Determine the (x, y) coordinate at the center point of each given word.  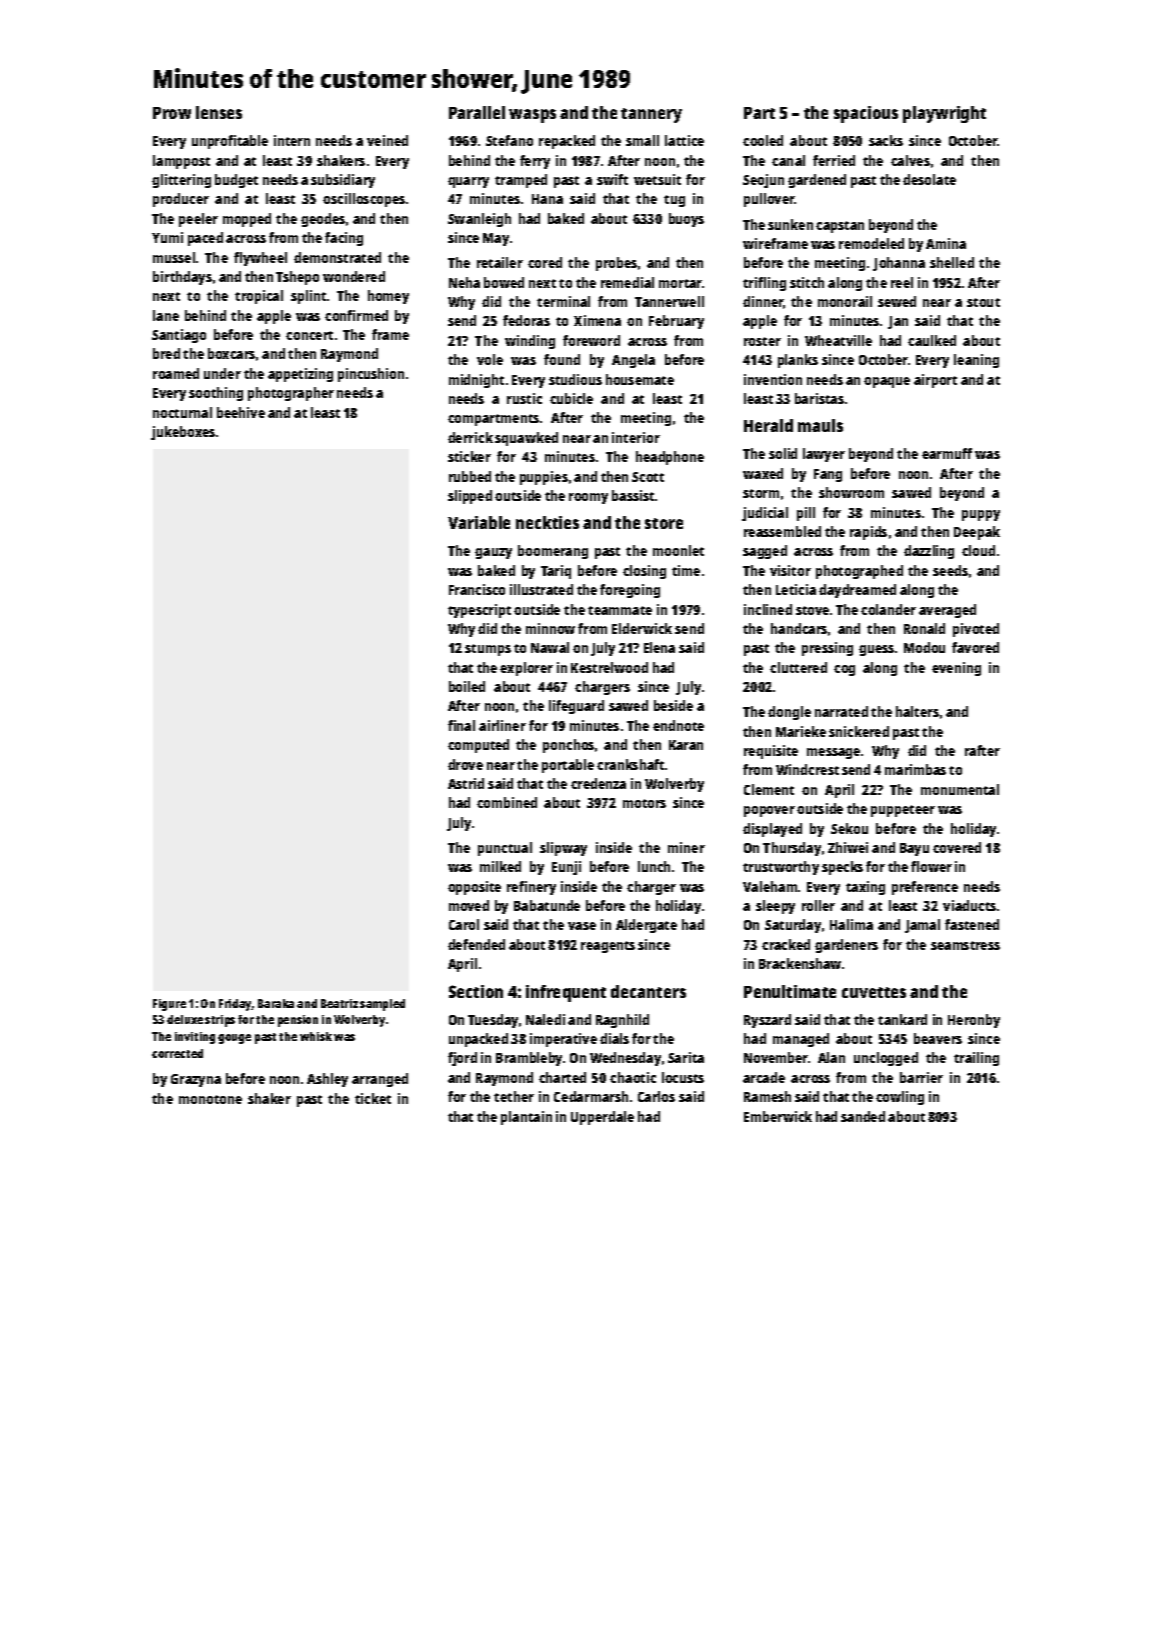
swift (612, 179)
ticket (373, 1098)
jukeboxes (183, 433)
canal (788, 160)
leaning (976, 361)
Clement (769, 789)
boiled (467, 686)
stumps (488, 650)
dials (614, 1038)
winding (530, 342)
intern (292, 140)
